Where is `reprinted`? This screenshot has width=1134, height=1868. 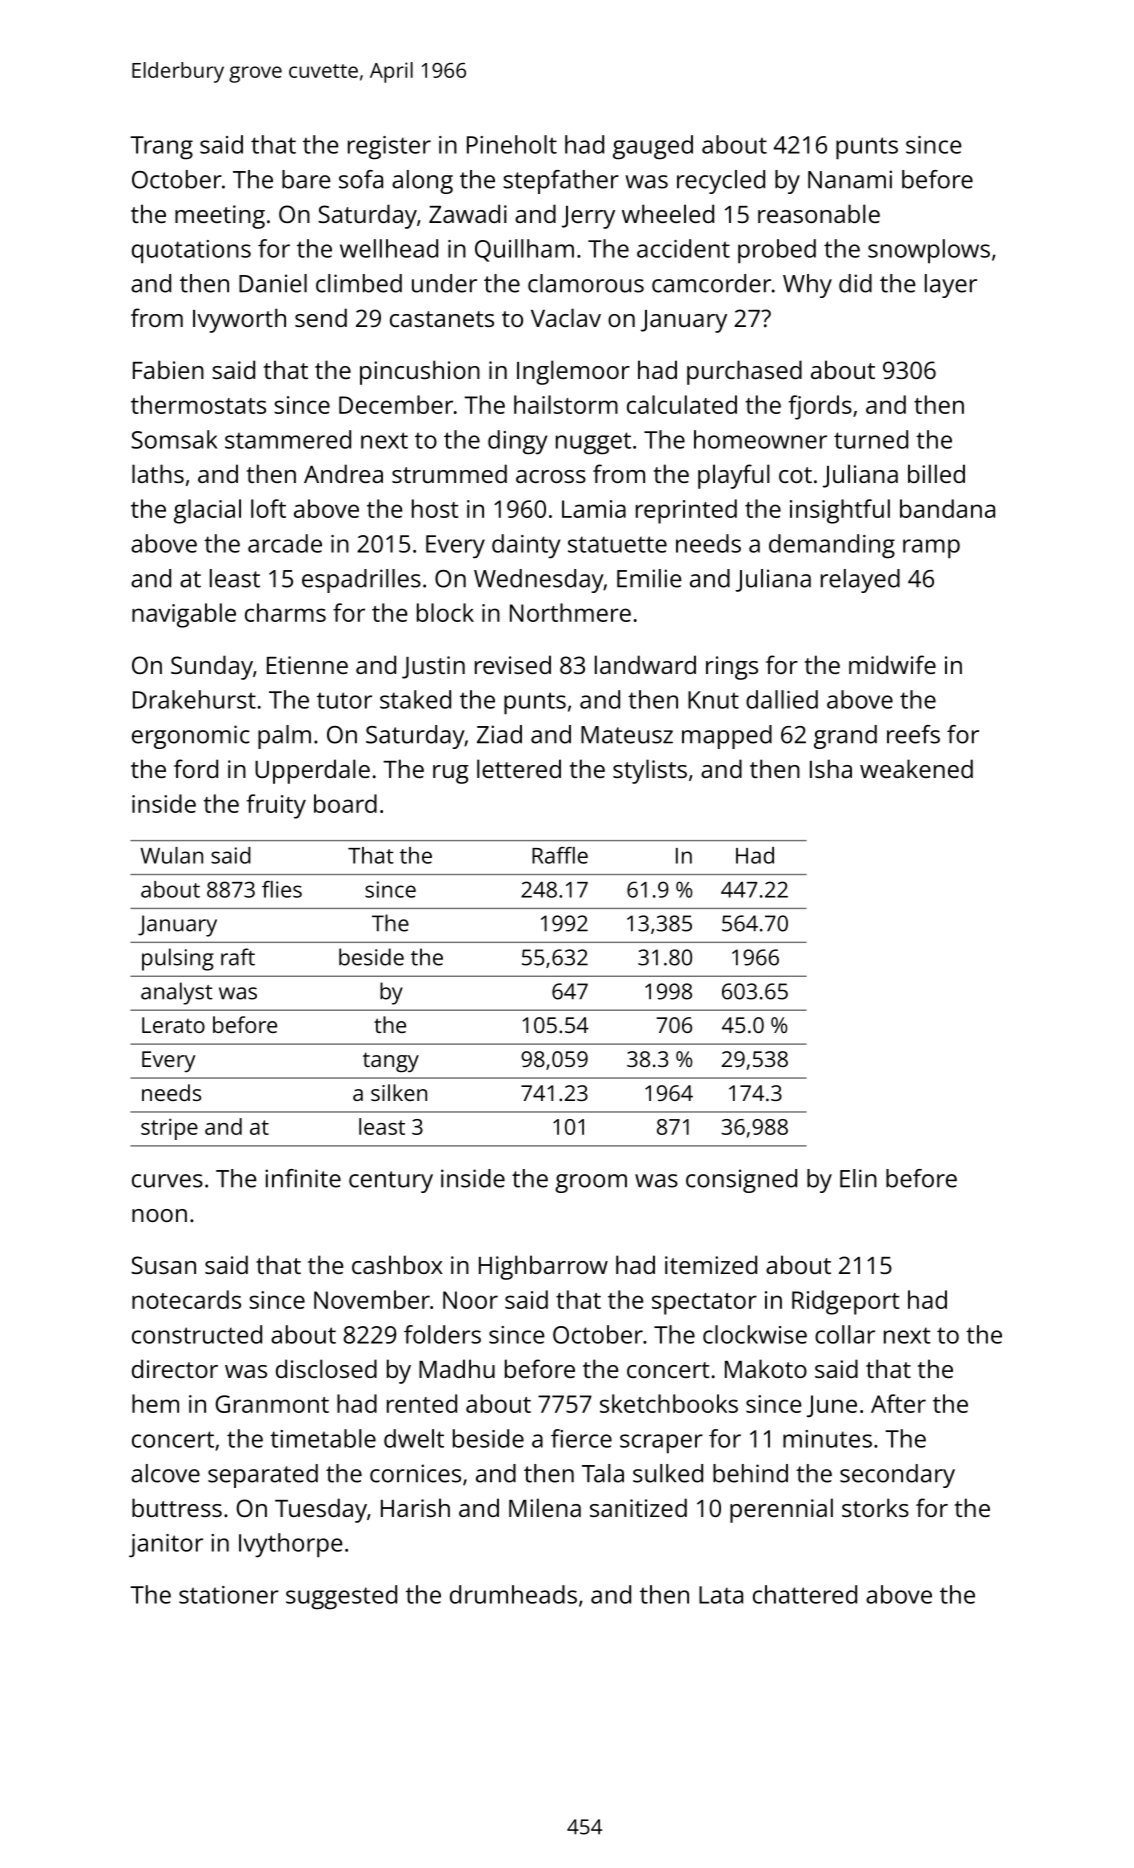 reprinted is located at coordinates (686, 511).
